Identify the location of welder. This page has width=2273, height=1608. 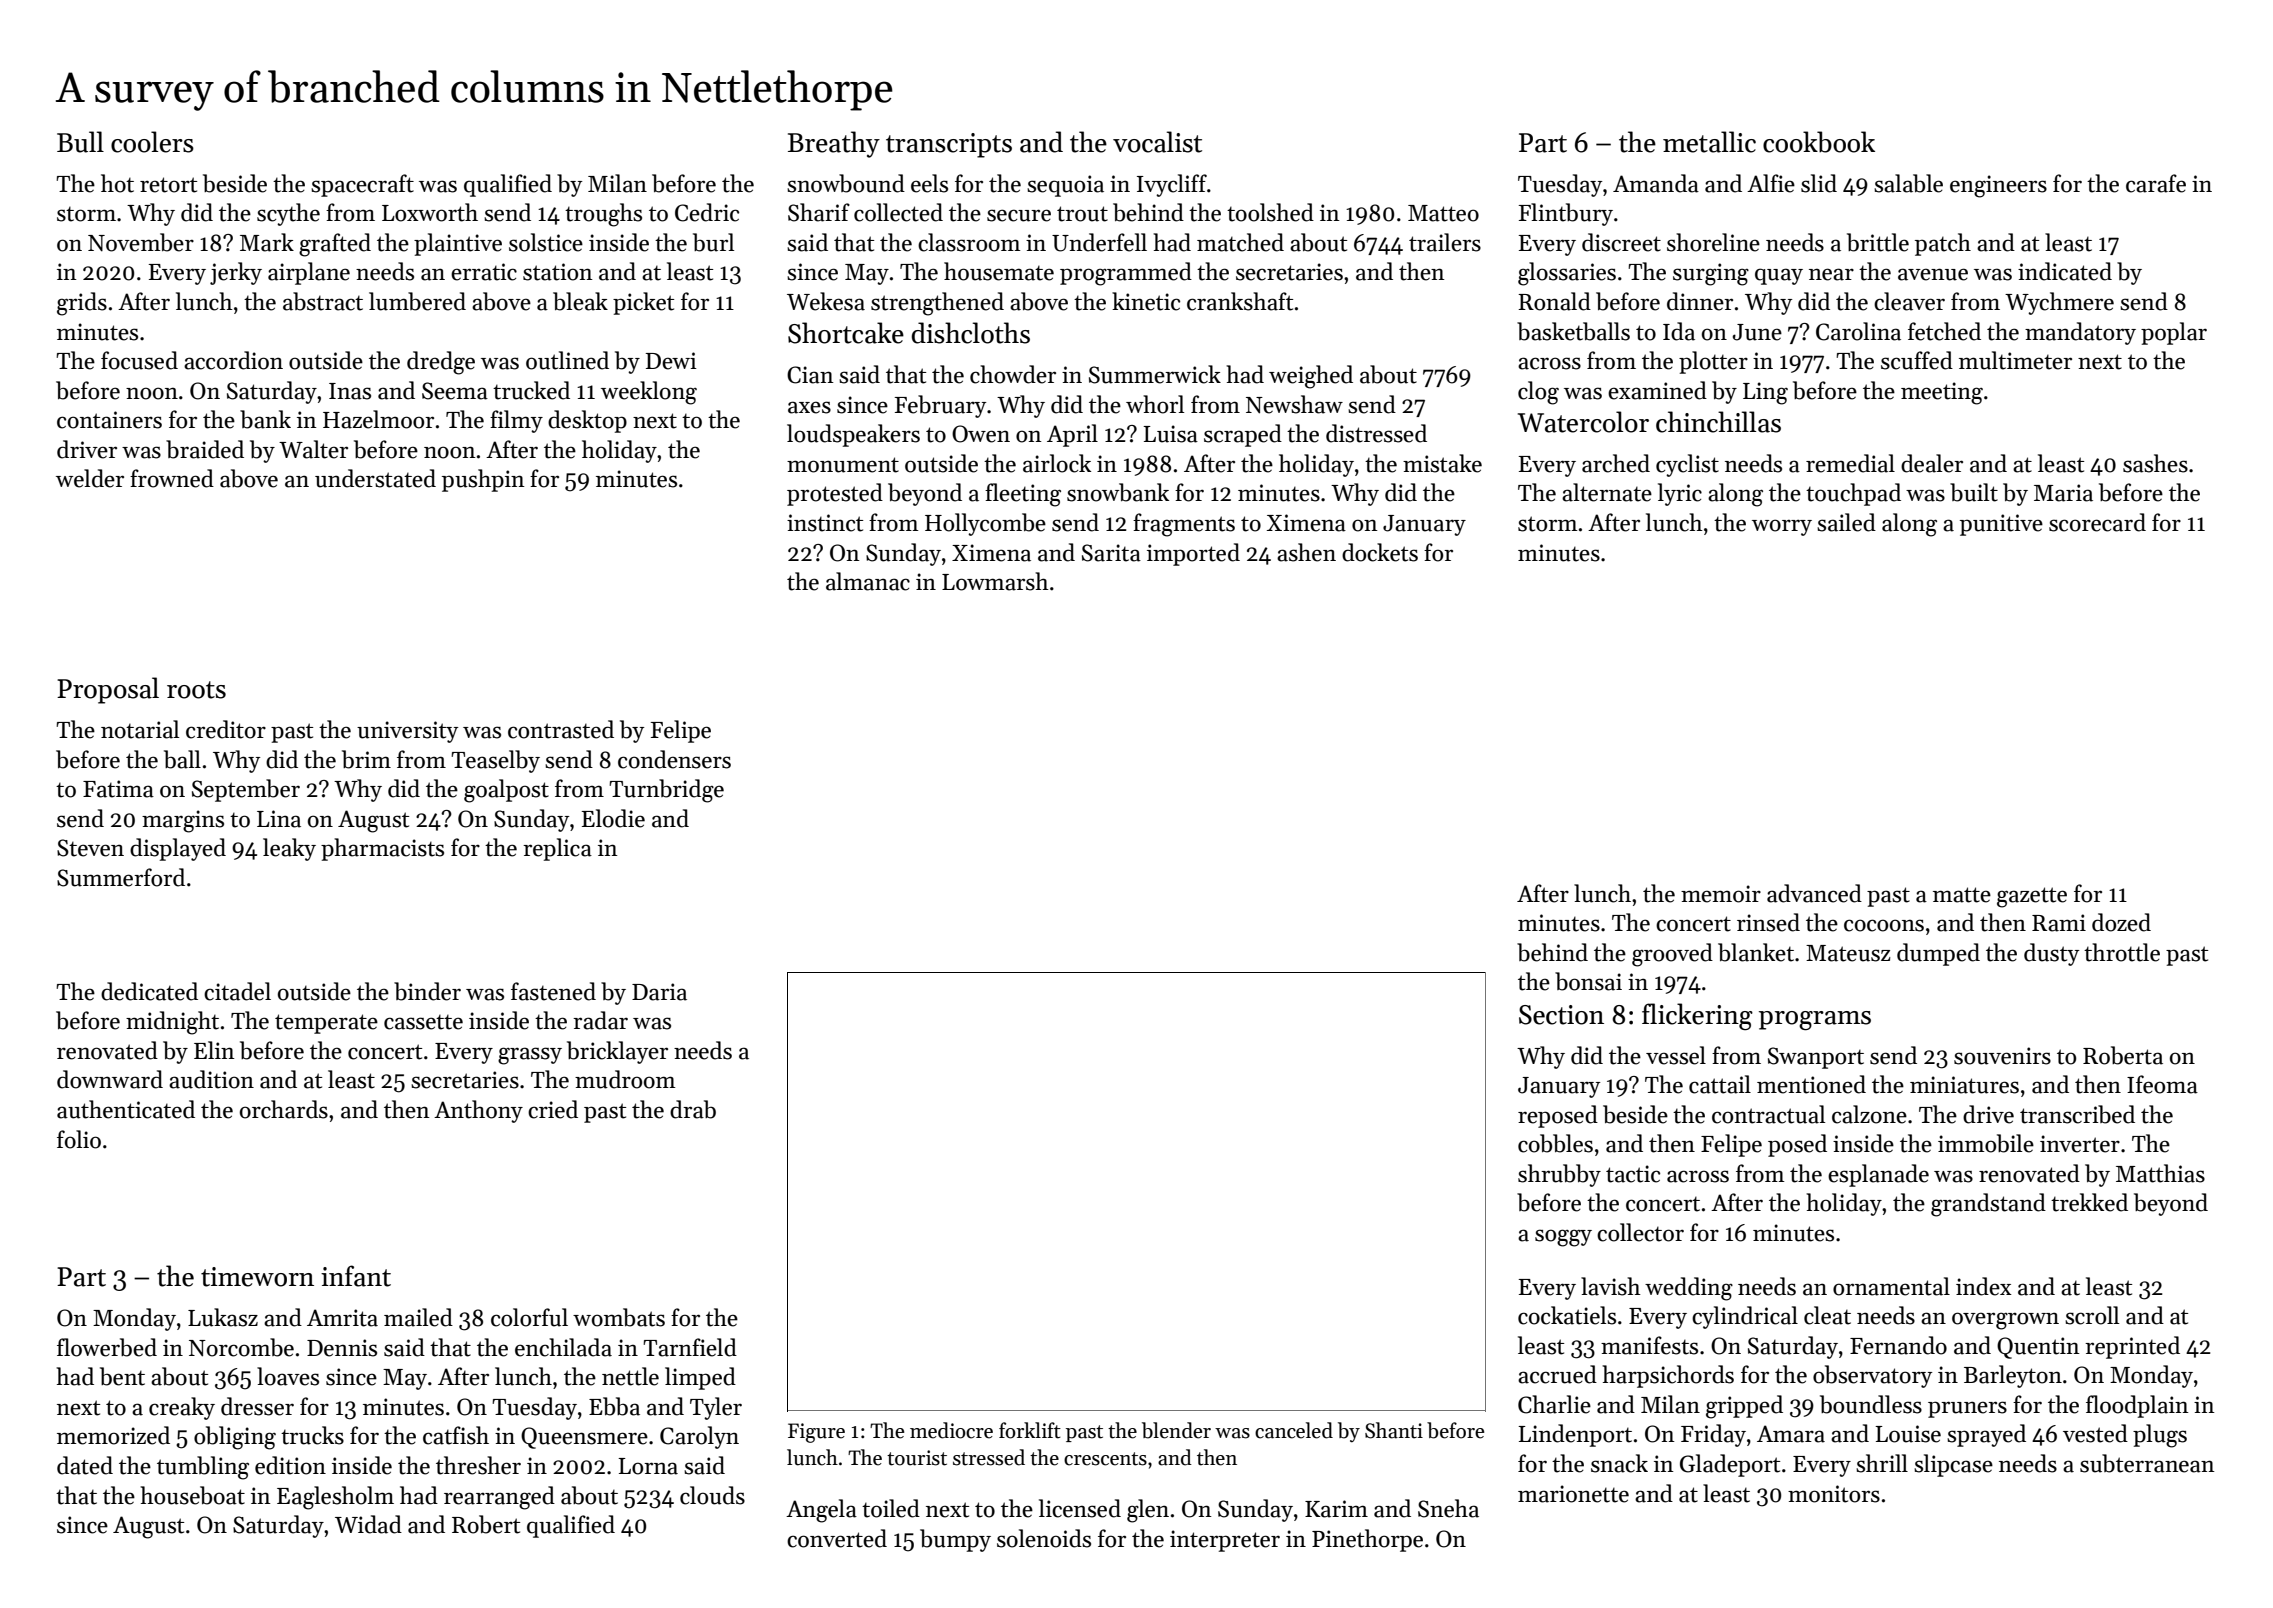
(90, 478).
